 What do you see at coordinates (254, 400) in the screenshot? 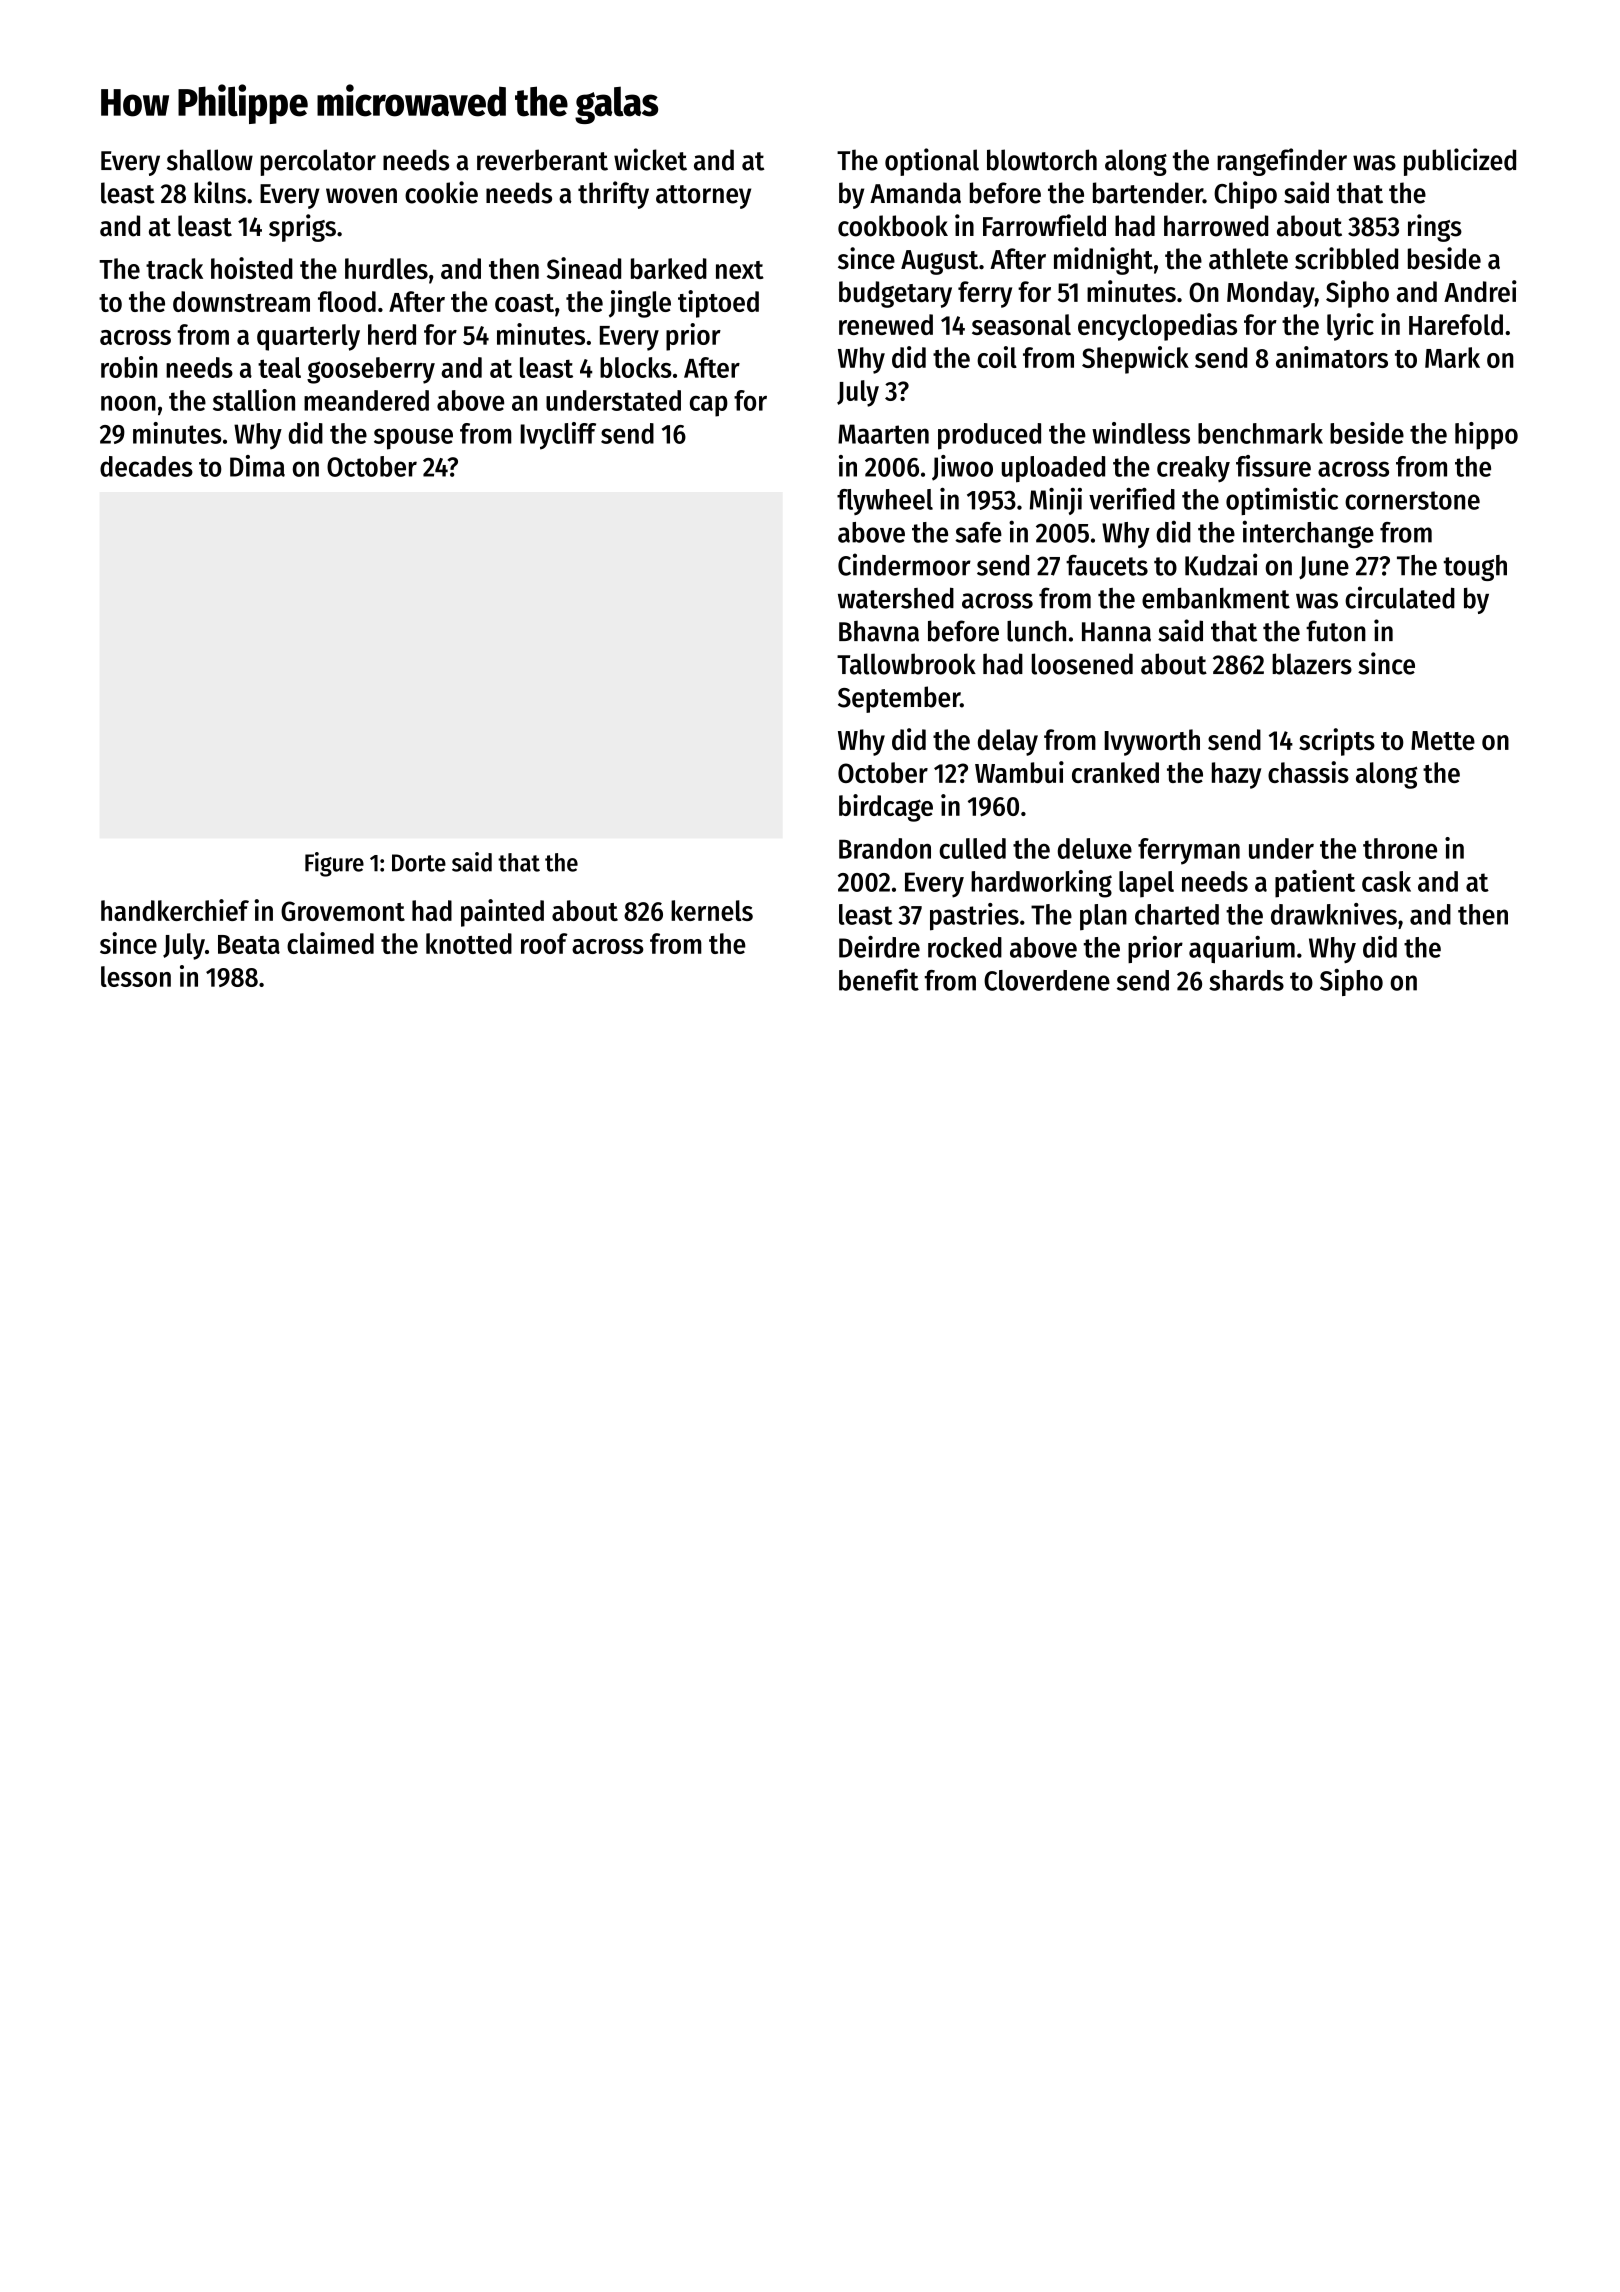
I see `stallion` at bounding box center [254, 400].
